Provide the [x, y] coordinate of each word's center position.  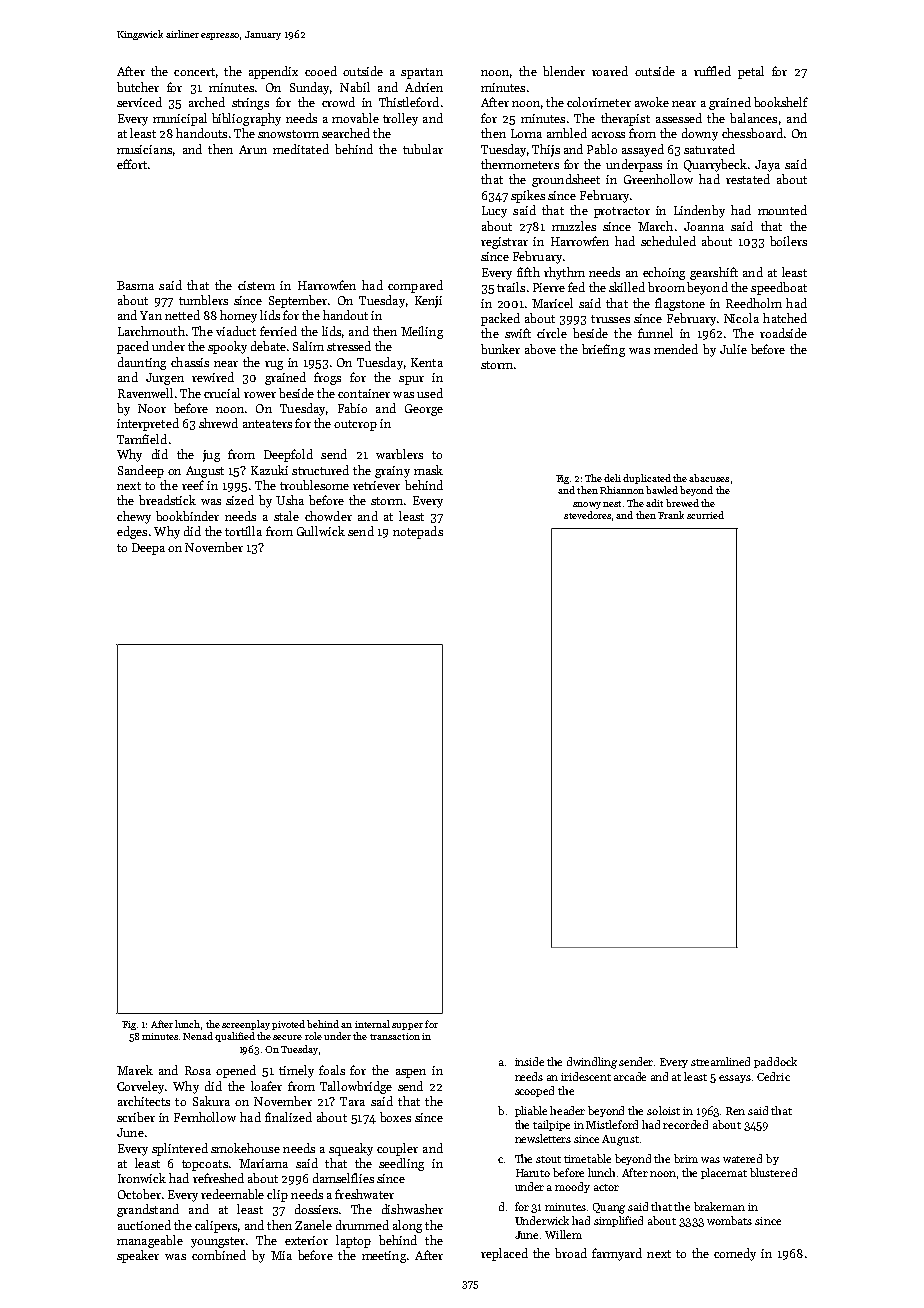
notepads [418, 532]
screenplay [246, 1025]
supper [407, 1026]
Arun [253, 149]
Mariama [263, 1163]
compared [415, 286]
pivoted [288, 1025]
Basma [135, 285]
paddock [775, 1062]
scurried [705, 515]
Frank [671, 515]
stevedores [587, 515]
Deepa [148, 549]
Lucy [494, 212]
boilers [788, 241]
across [608, 135]
